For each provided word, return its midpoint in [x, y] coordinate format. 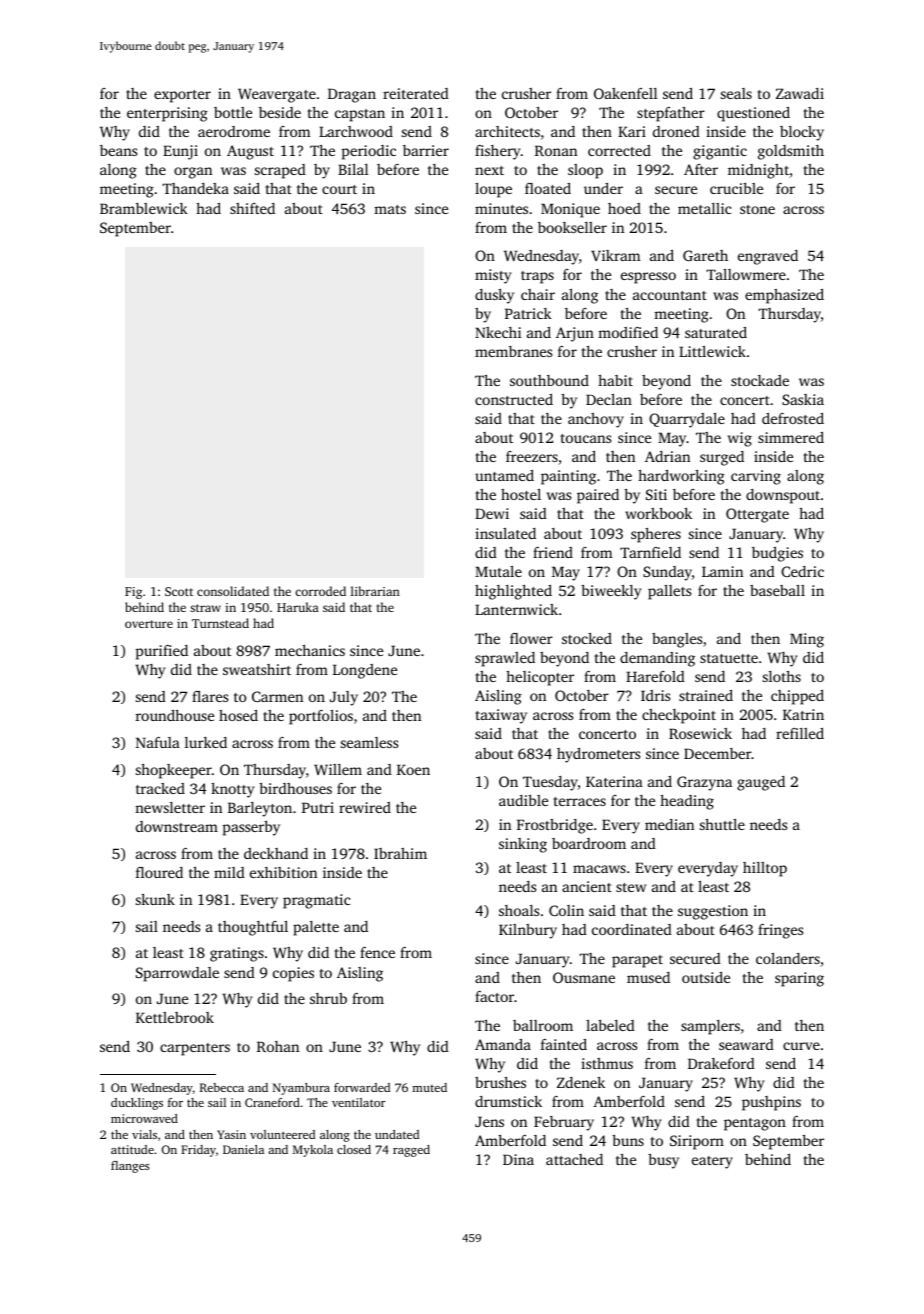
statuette [729, 658]
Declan [609, 399]
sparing [799, 979]
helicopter [540, 678]
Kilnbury [528, 931]
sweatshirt [257, 669]
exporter [182, 96]
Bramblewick [144, 208]
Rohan [278, 1046]
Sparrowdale [177, 974]
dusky [494, 296]
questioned [753, 114]
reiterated [416, 93]
